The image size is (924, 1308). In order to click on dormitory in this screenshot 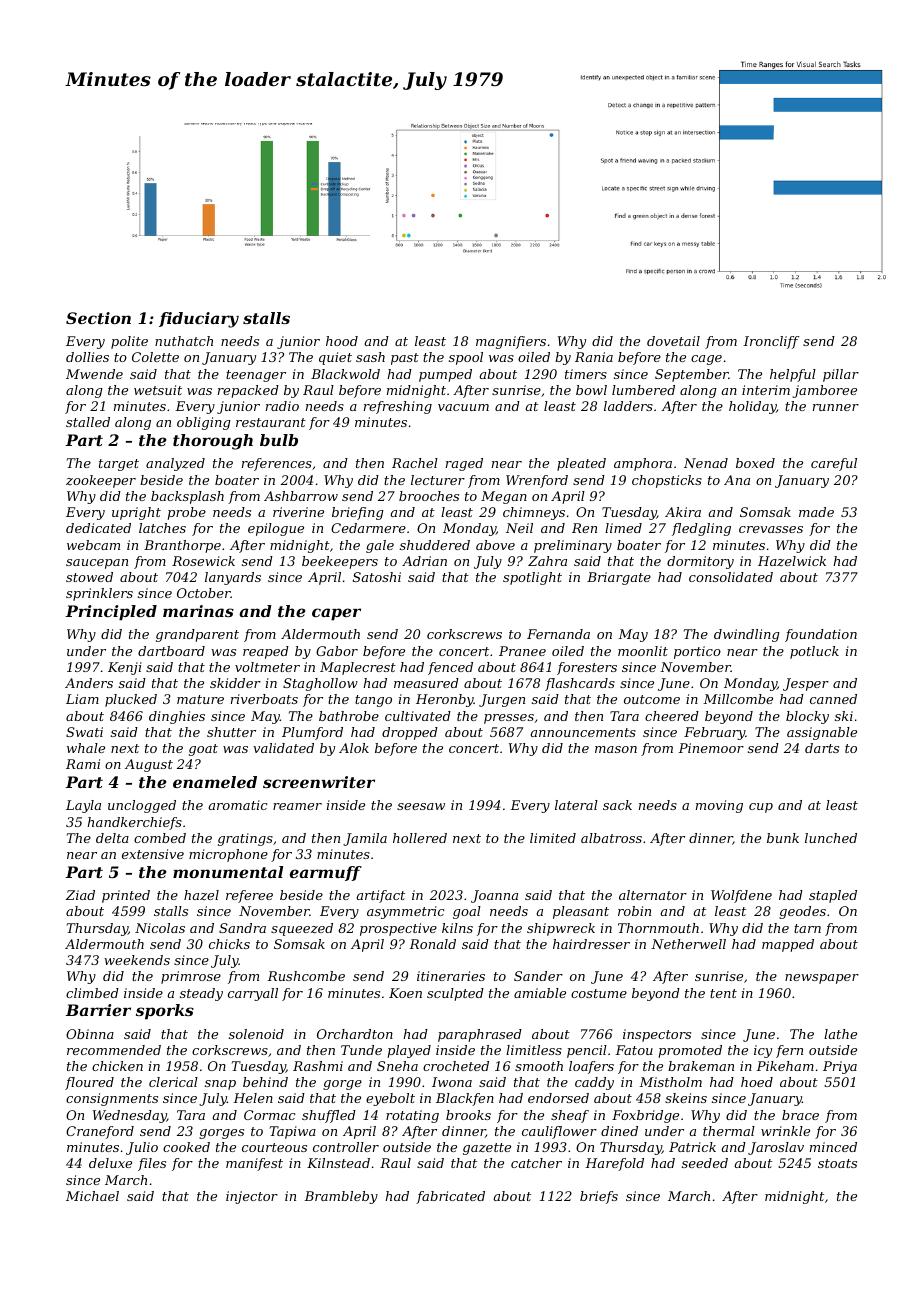, I will do `click(700, 562)`.
